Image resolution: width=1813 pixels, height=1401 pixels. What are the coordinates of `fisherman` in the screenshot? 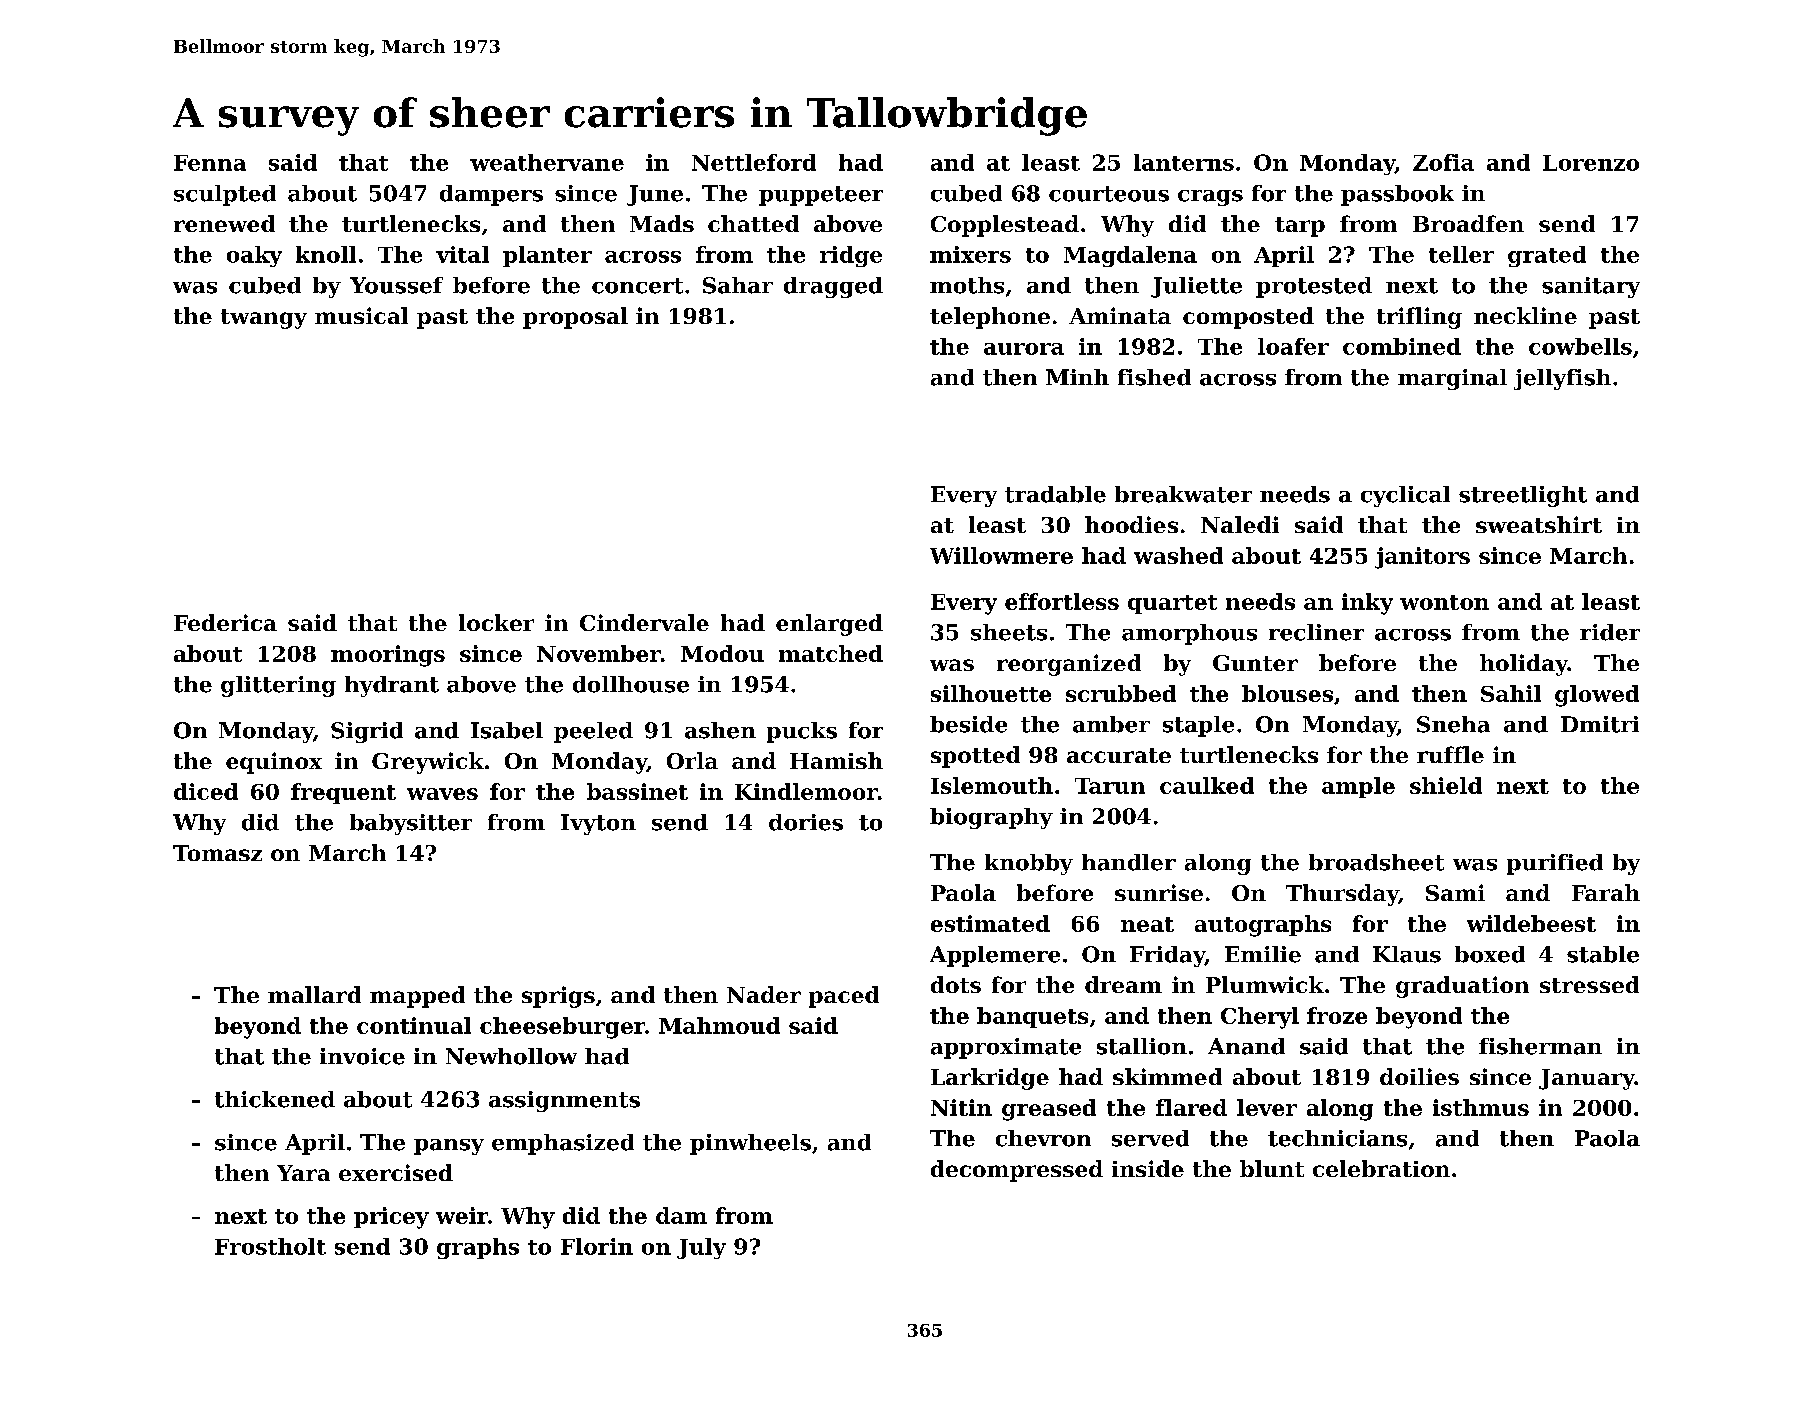 It's located at (1540, 1046).
